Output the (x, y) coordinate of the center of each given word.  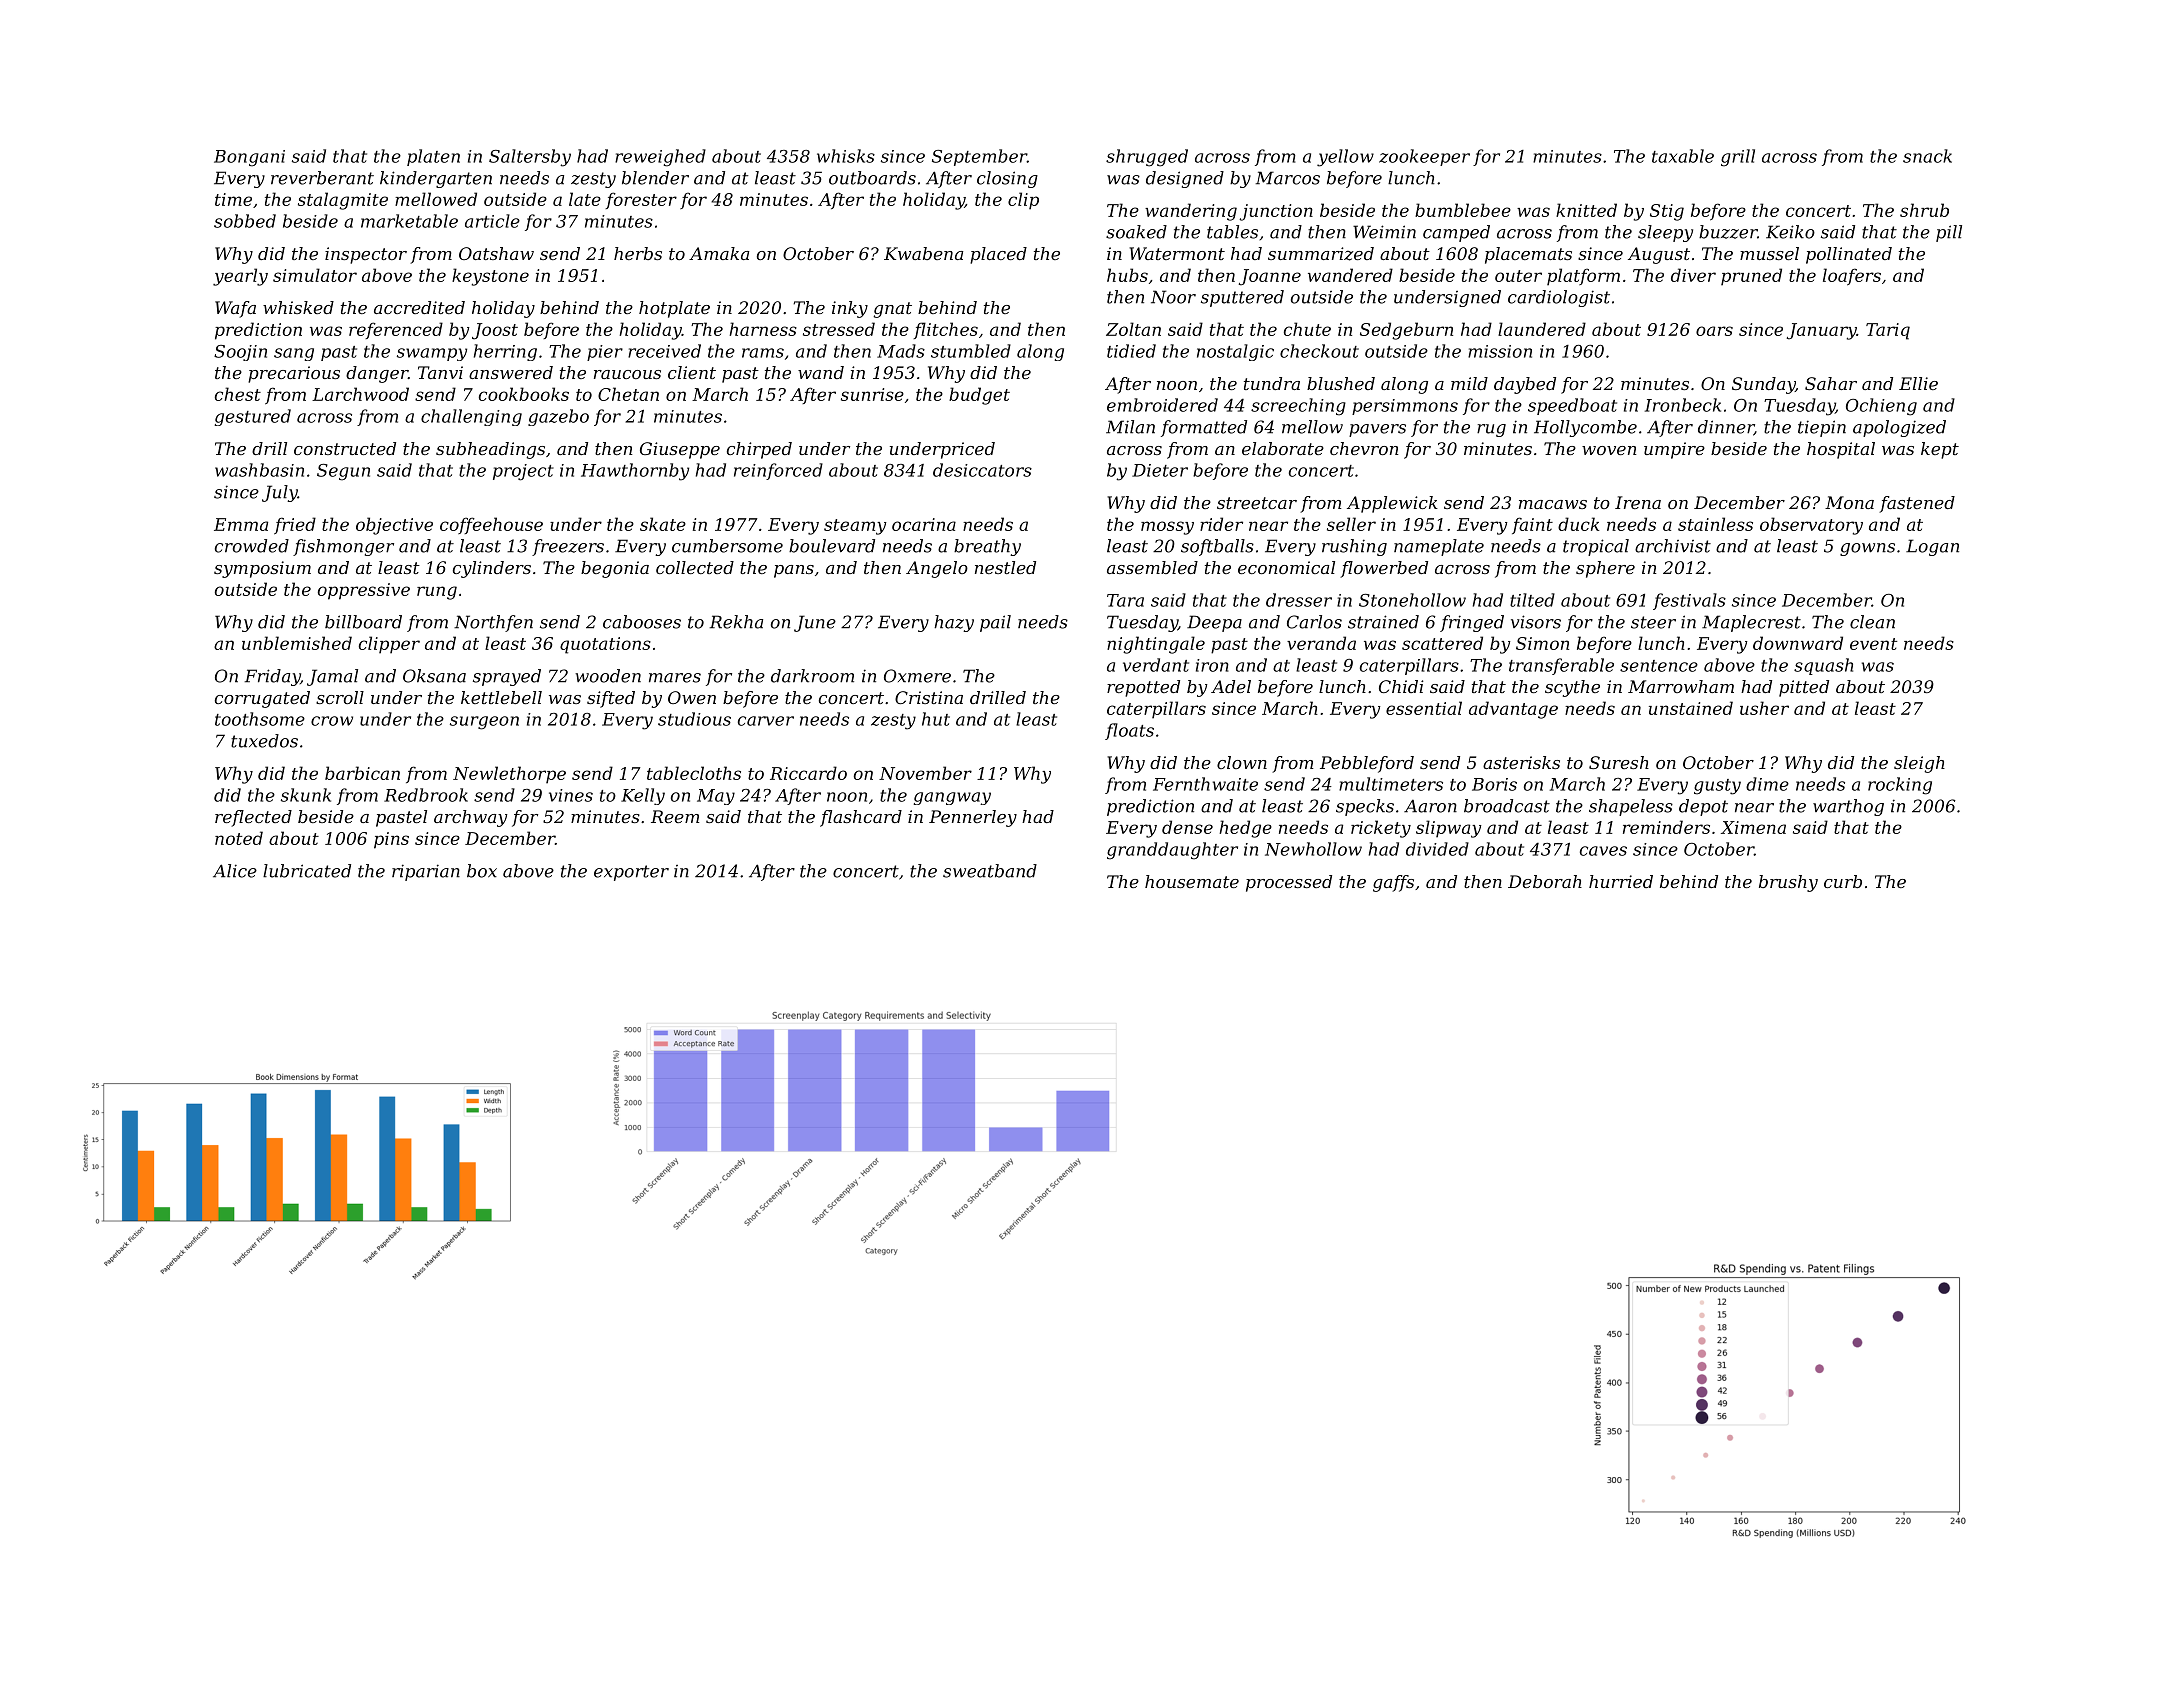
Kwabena (923, 253)
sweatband (990, 871)
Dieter (1160, 470)
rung (437, 593)
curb (1843, 881)
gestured (253, 417)
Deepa (1214, 623)
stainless (1715, 524)
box (482, 871)
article (492, 221)
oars (1714, 331)
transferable (1561, 666)
